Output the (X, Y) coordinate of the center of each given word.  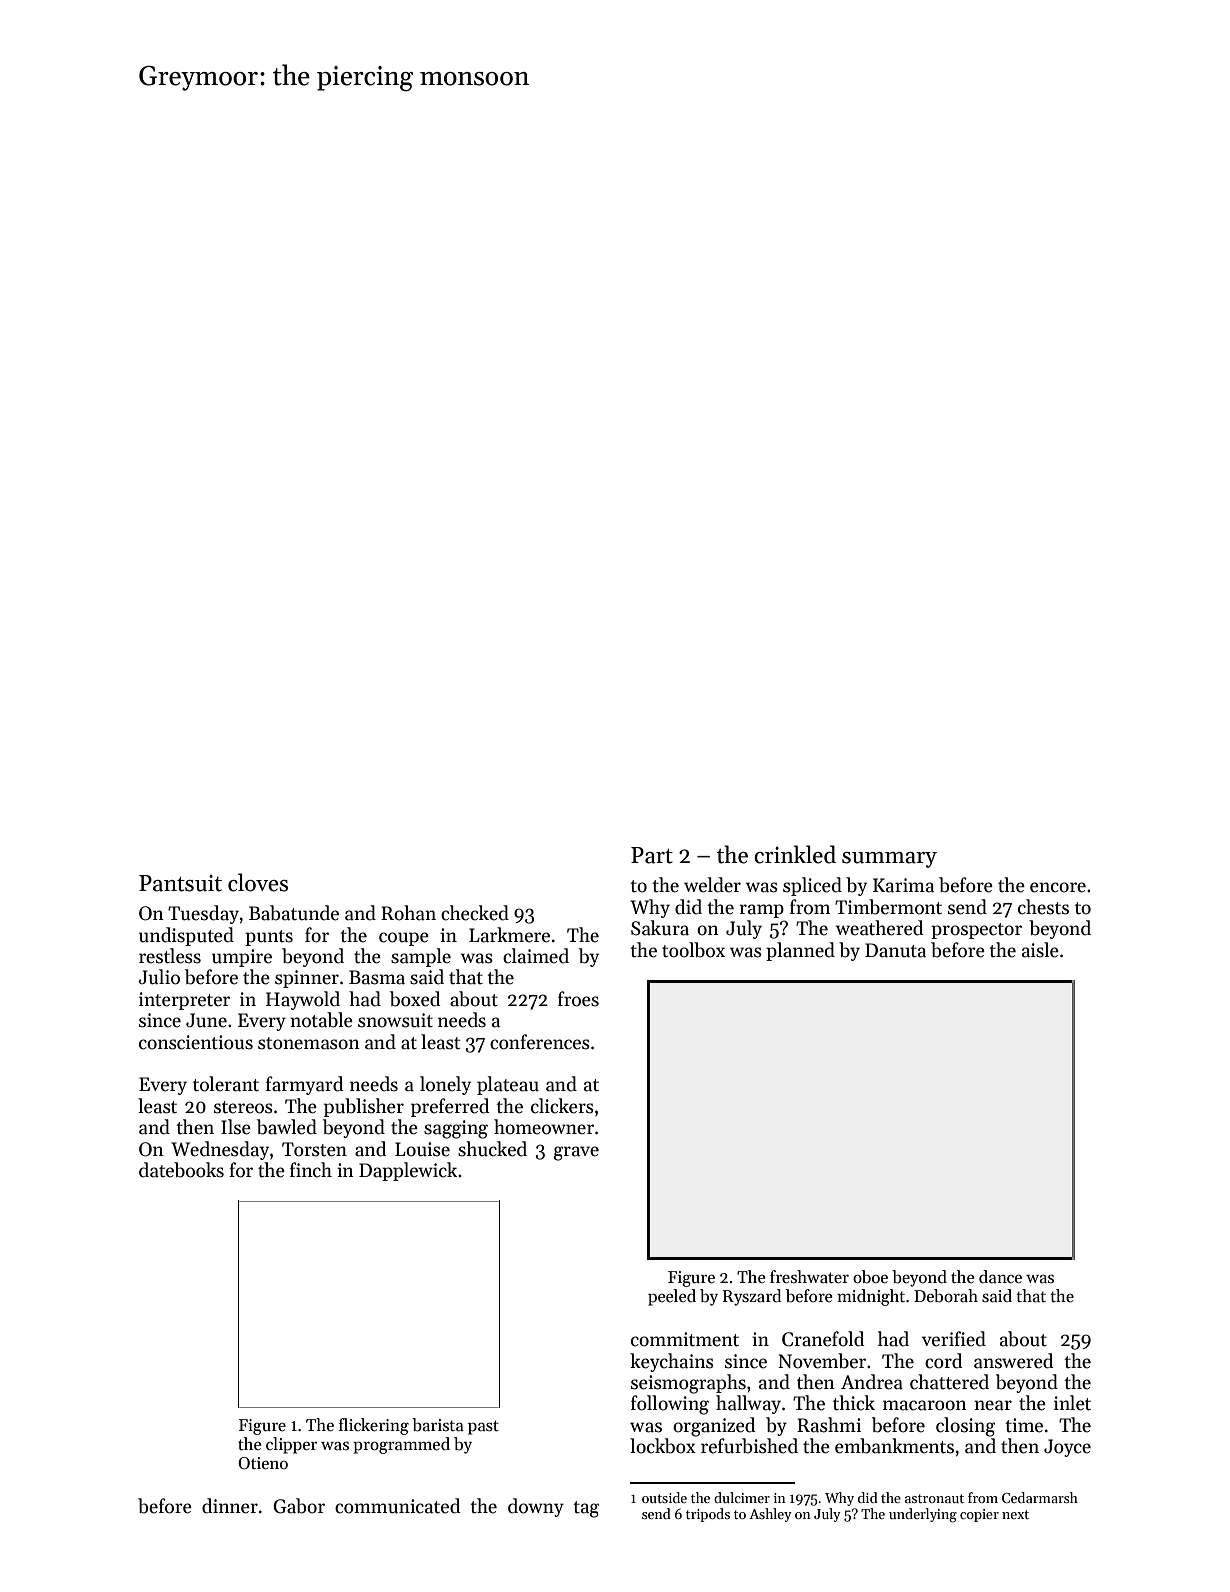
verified (954, 1339)
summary (889, 860)
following (670, 1405)
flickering (374, 1426)
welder (712, 885)
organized (714, 1427)
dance (1000, 1277)
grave (576, 1153)
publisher (364, 1107)
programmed (401, 1445)
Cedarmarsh (1040, 1497)
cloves (258, 882)
